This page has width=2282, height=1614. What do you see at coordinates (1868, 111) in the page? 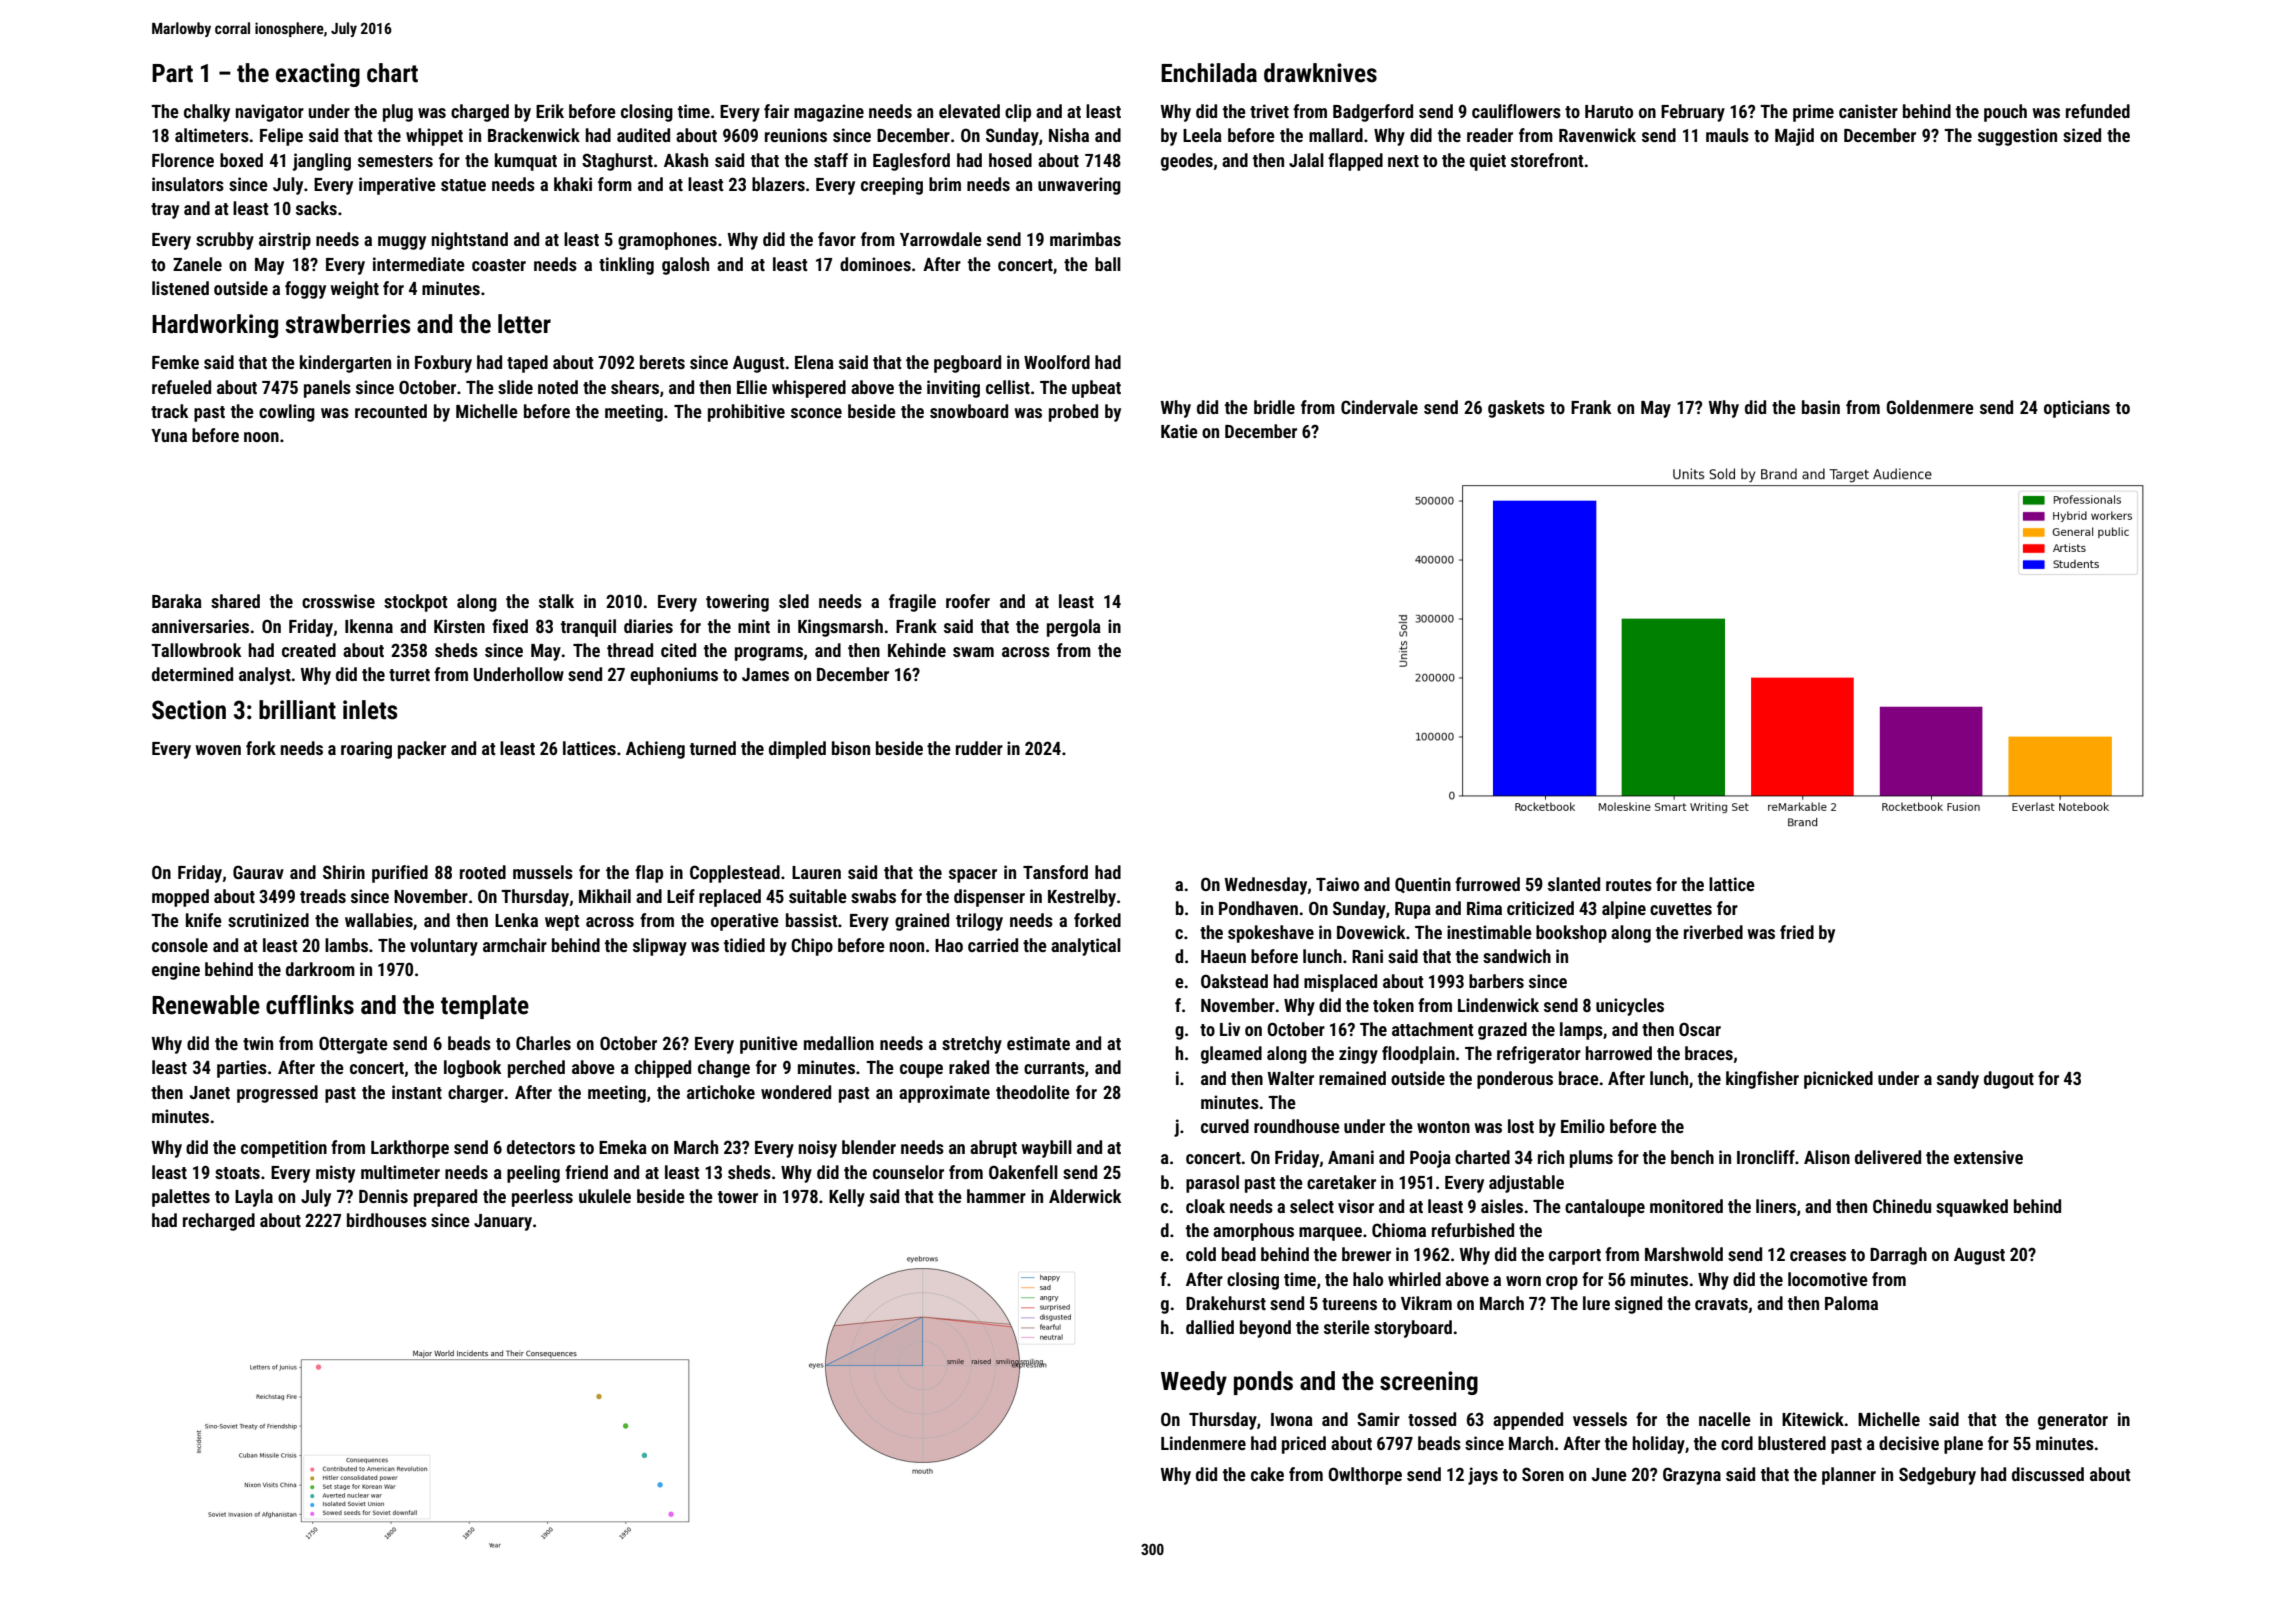
I see `canister` at bounding box center [1868, 111].
